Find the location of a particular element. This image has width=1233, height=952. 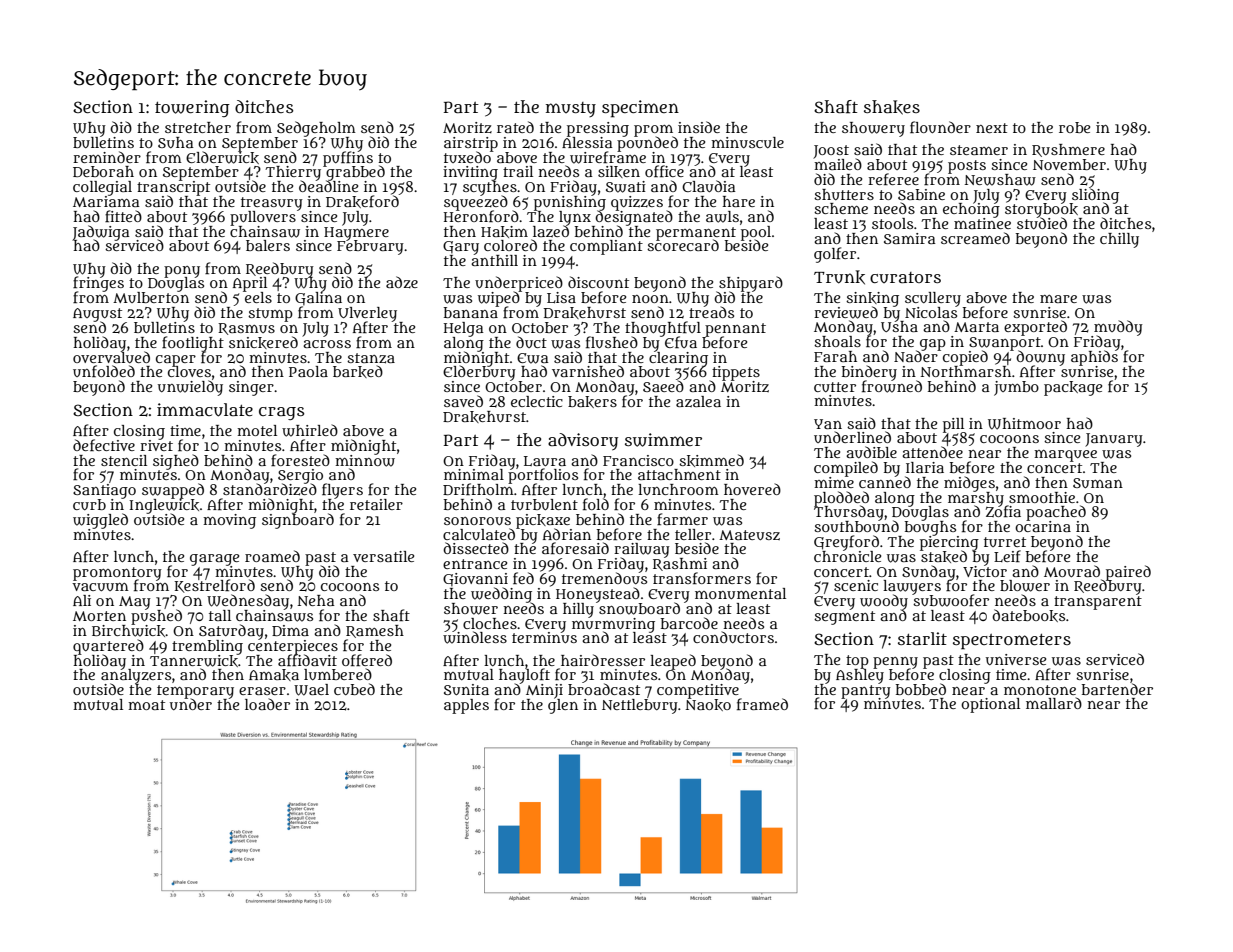

fringes is located at coordinates (98, 284).
